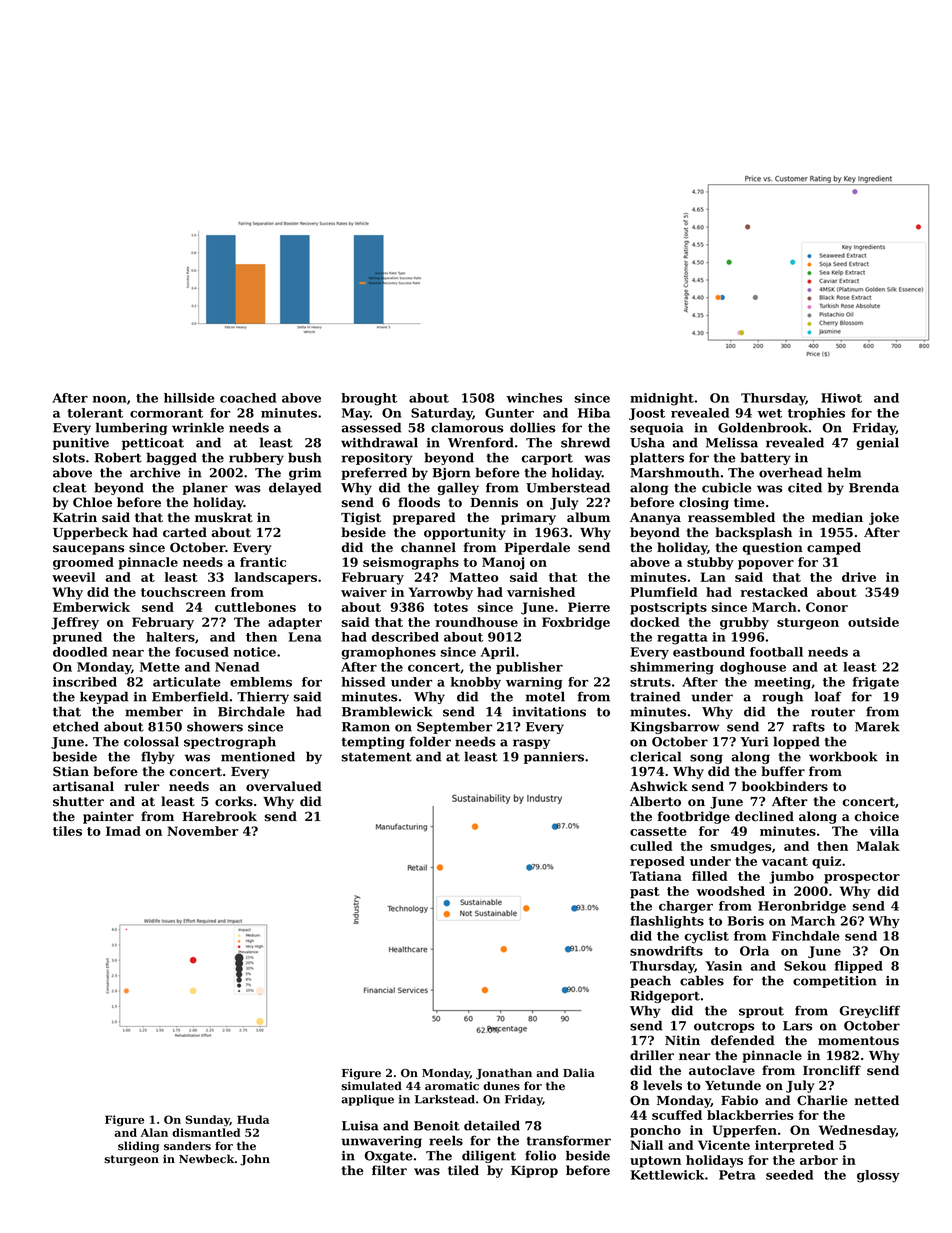 This screenshot has width=952, height=1233. I want to click on router, so click(833, 712).
